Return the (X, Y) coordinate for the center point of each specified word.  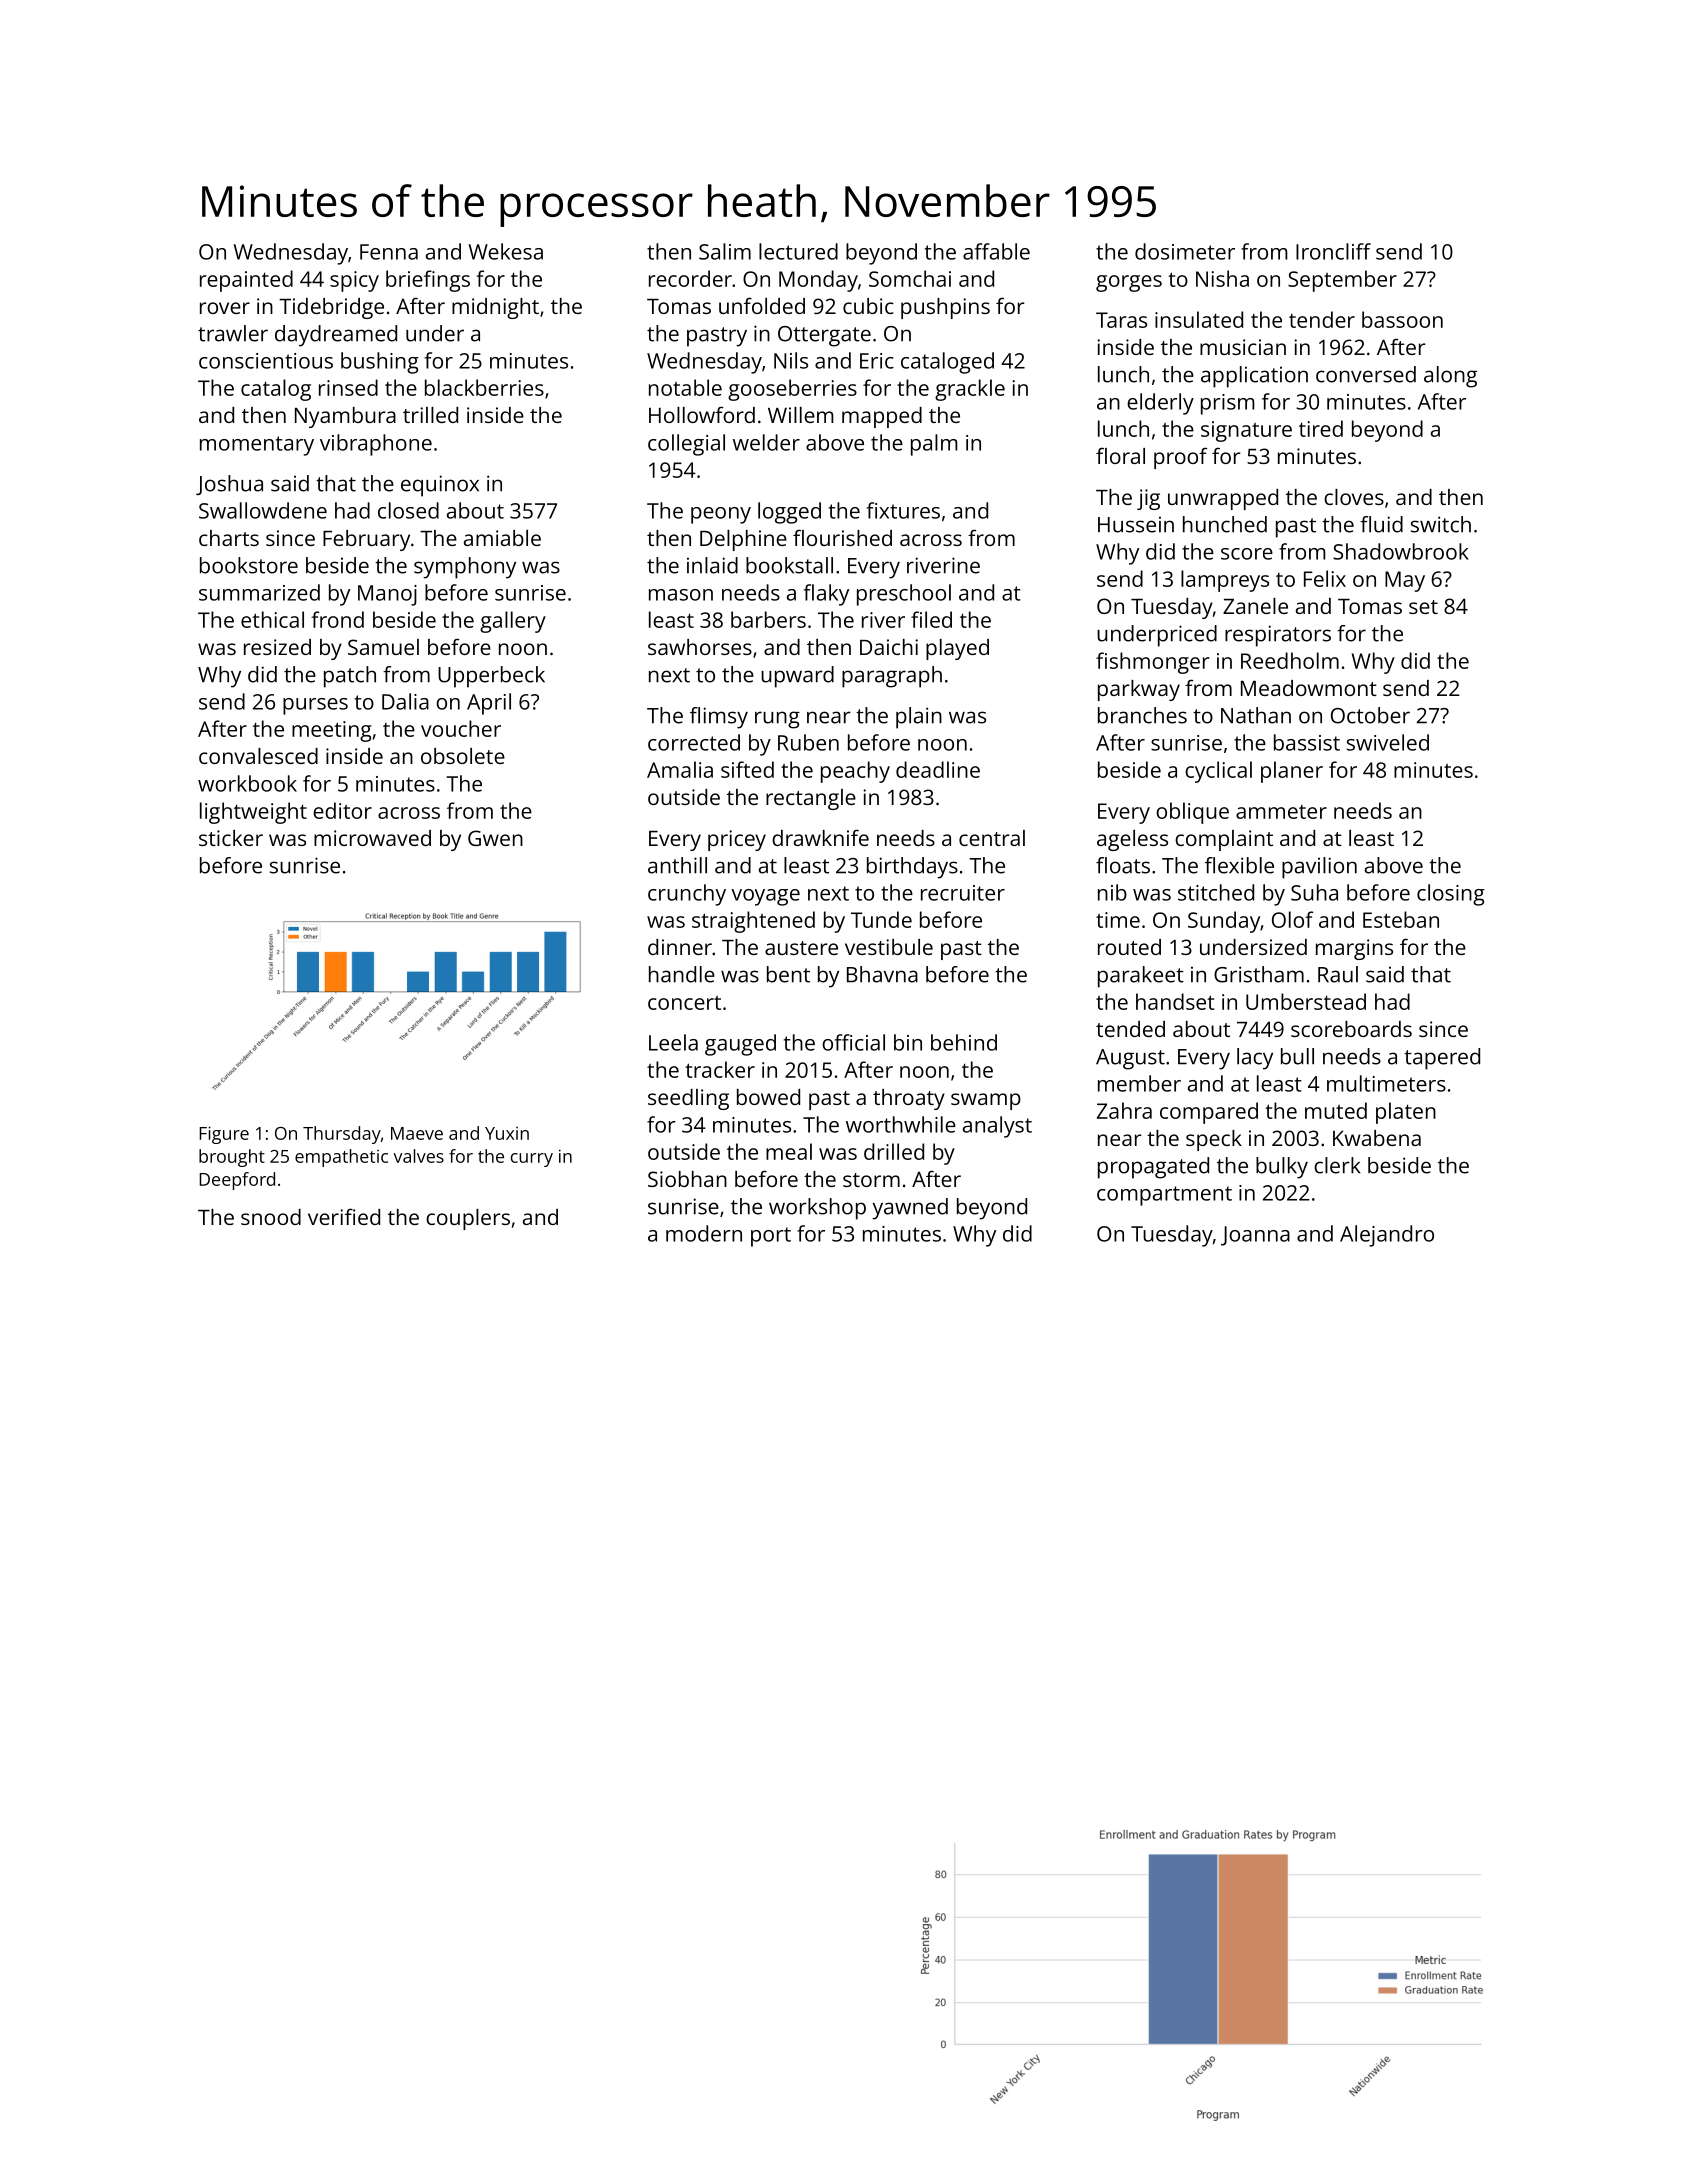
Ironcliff (1333, 251)
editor (342, 810)
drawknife (820, 837)
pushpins (945, 308)
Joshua (229, 485)
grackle (970, 390)
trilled (430, 415)
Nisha (1222, 278)
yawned (910, 1209)
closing (1451, 895)
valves (418, 1156)
